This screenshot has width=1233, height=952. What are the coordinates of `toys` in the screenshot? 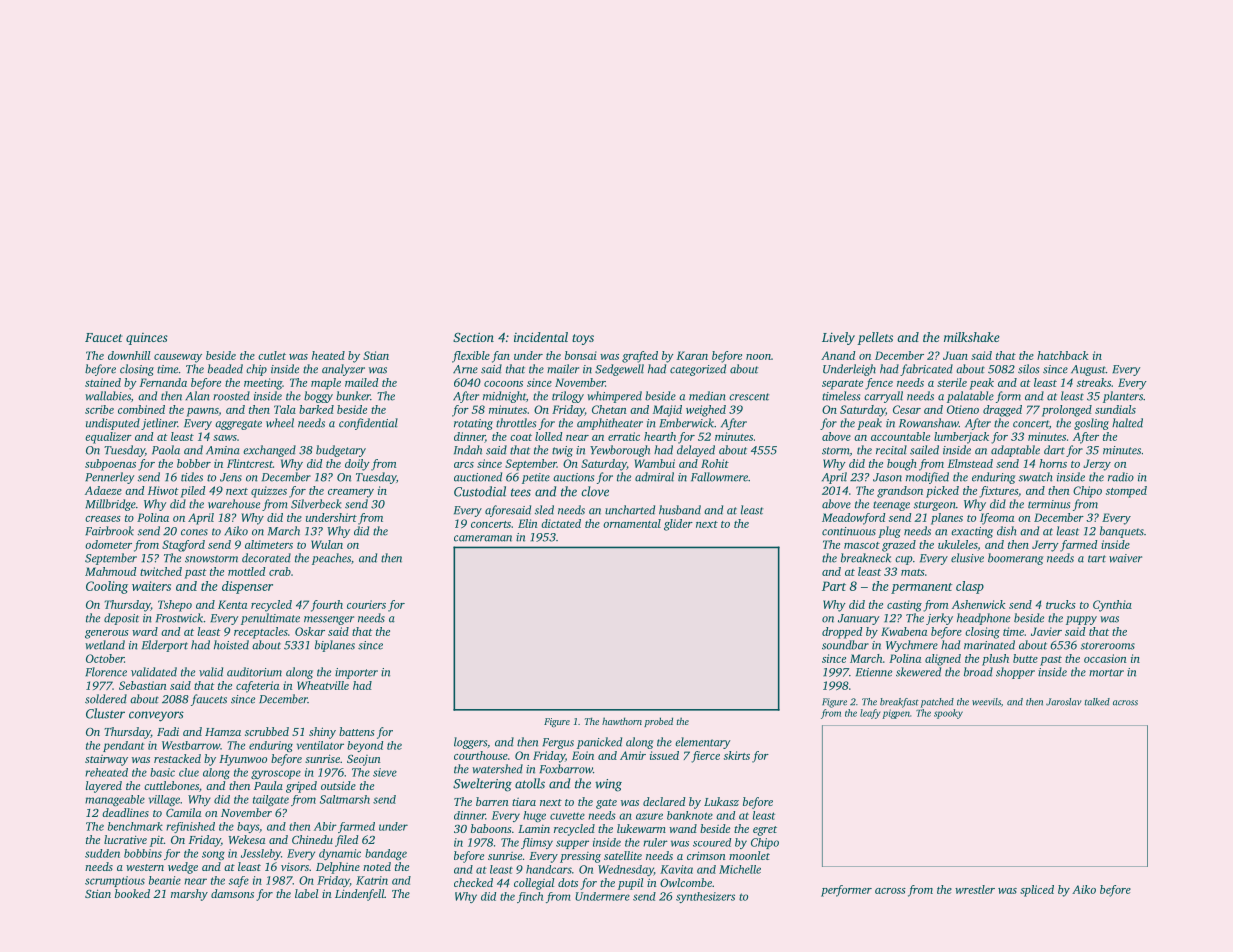 It's located at (583, 339).
